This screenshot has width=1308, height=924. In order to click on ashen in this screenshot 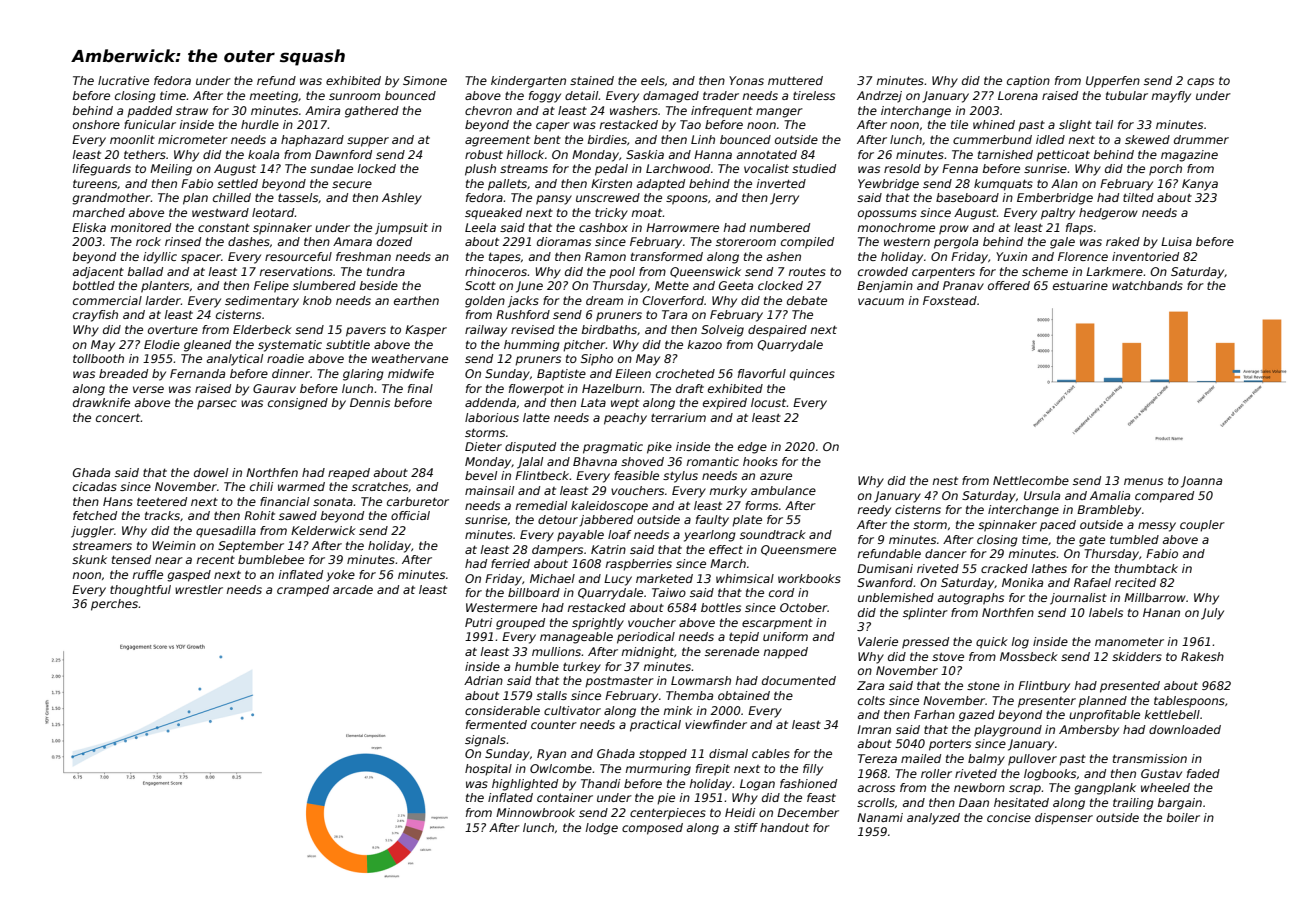, I will do `click(783, 256)`.
